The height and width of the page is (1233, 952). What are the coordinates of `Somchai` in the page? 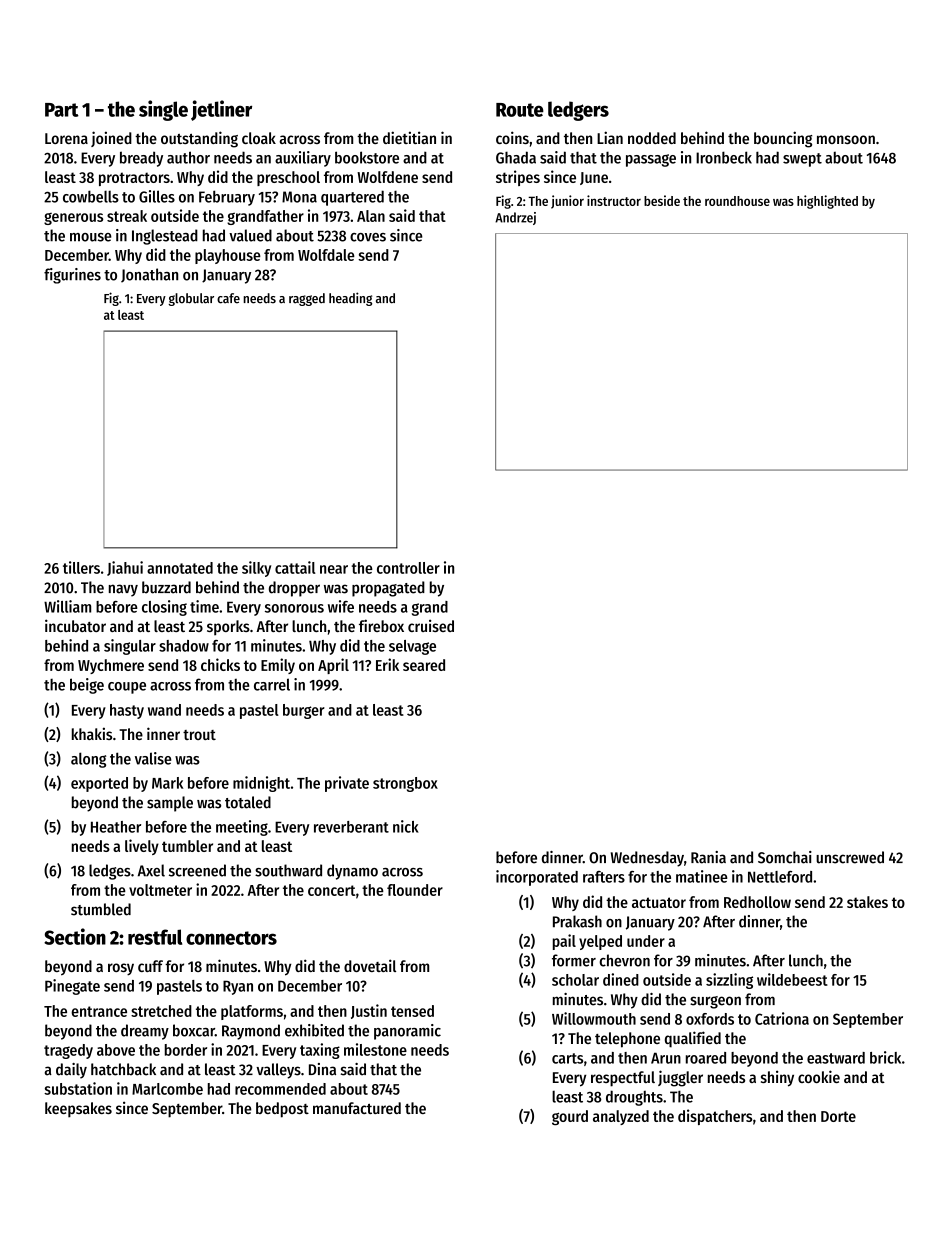 It's located at (785, 857).
